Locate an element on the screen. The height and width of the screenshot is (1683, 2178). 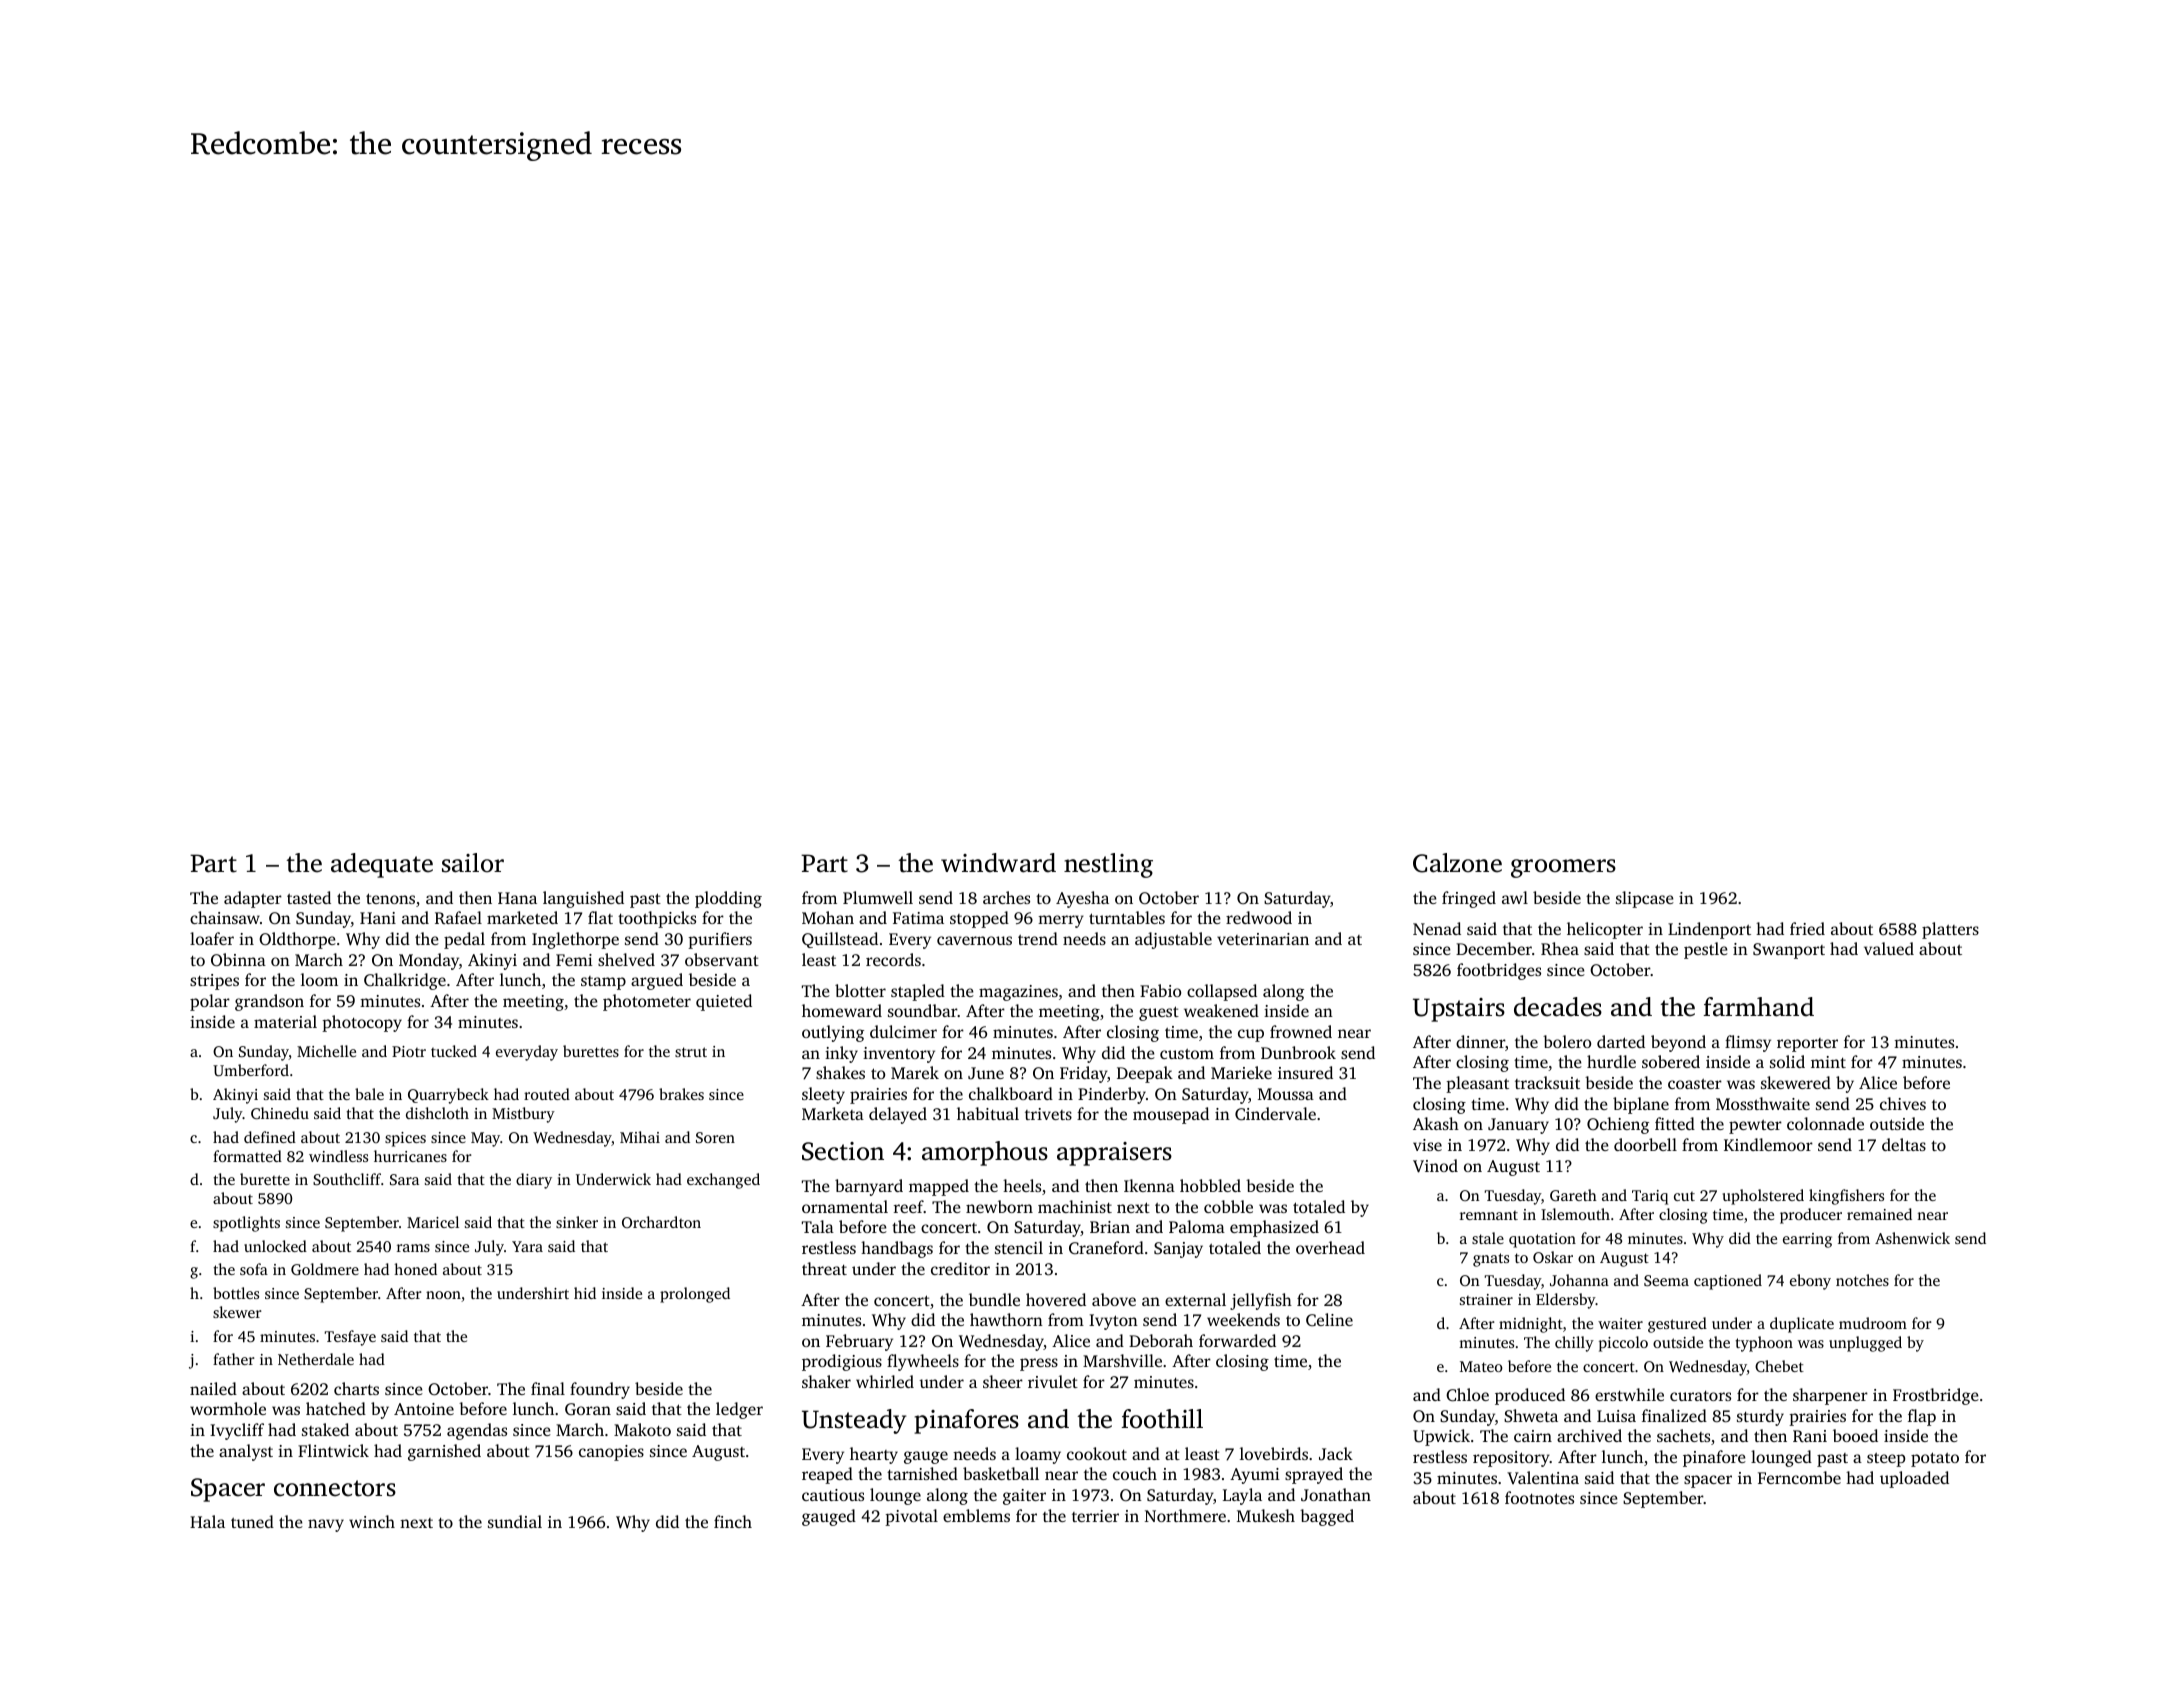
blotter is located at coordinates (860, 990).
